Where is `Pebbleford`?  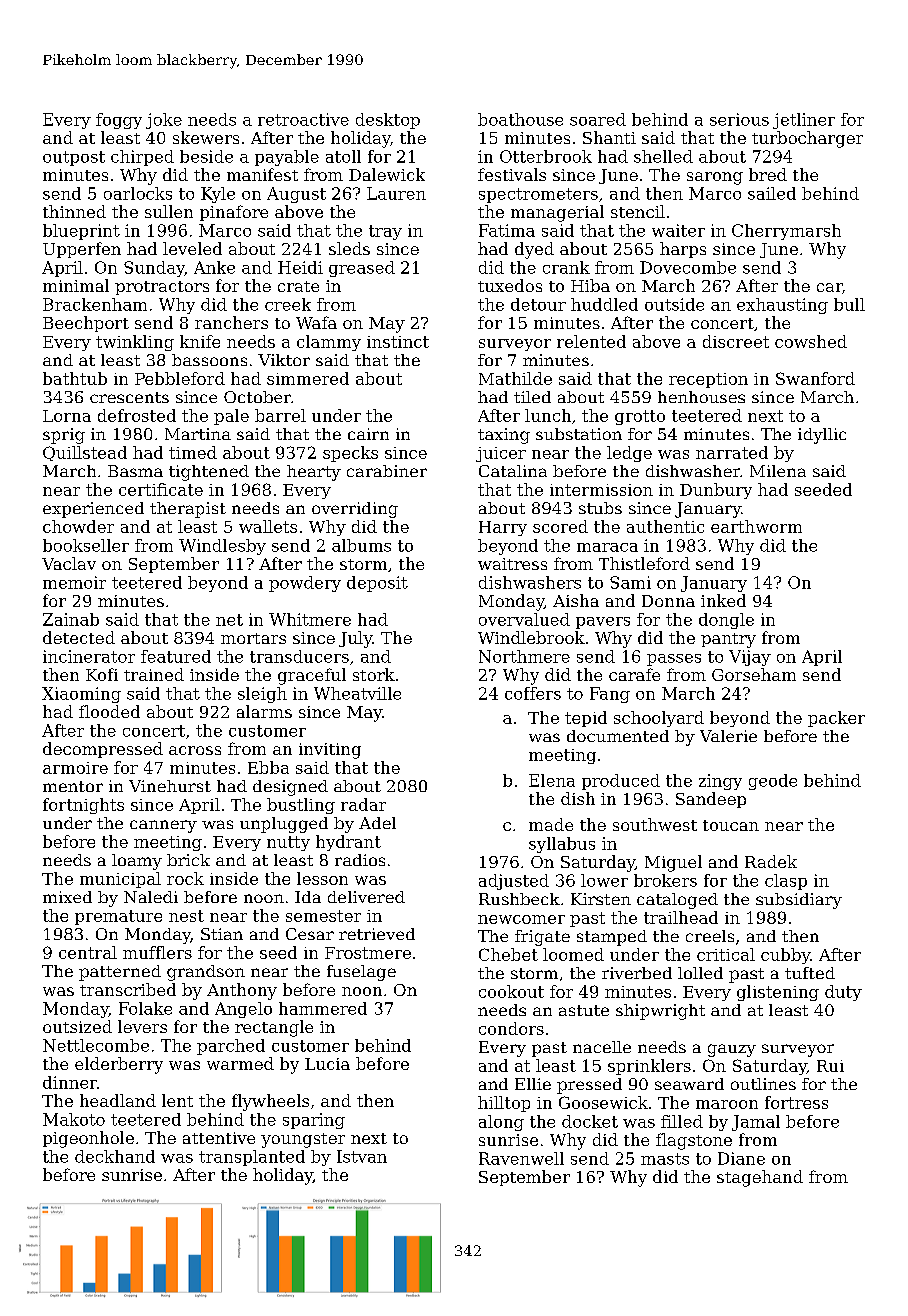 Pebbleford is located at coordinates (180, 378).
